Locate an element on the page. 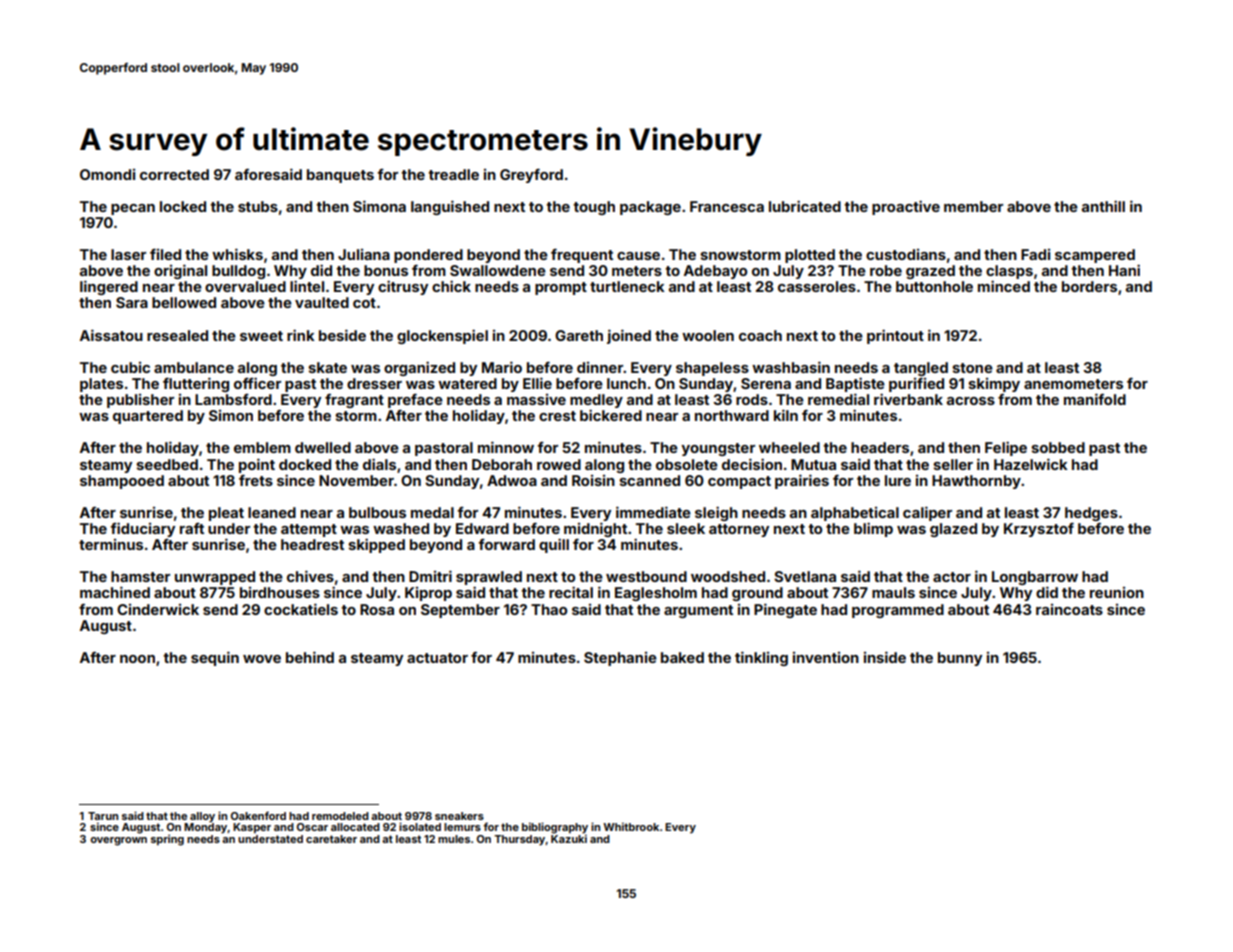 This document has width=1233, height=952. sobbed is located at coordinates (1058, 447).
